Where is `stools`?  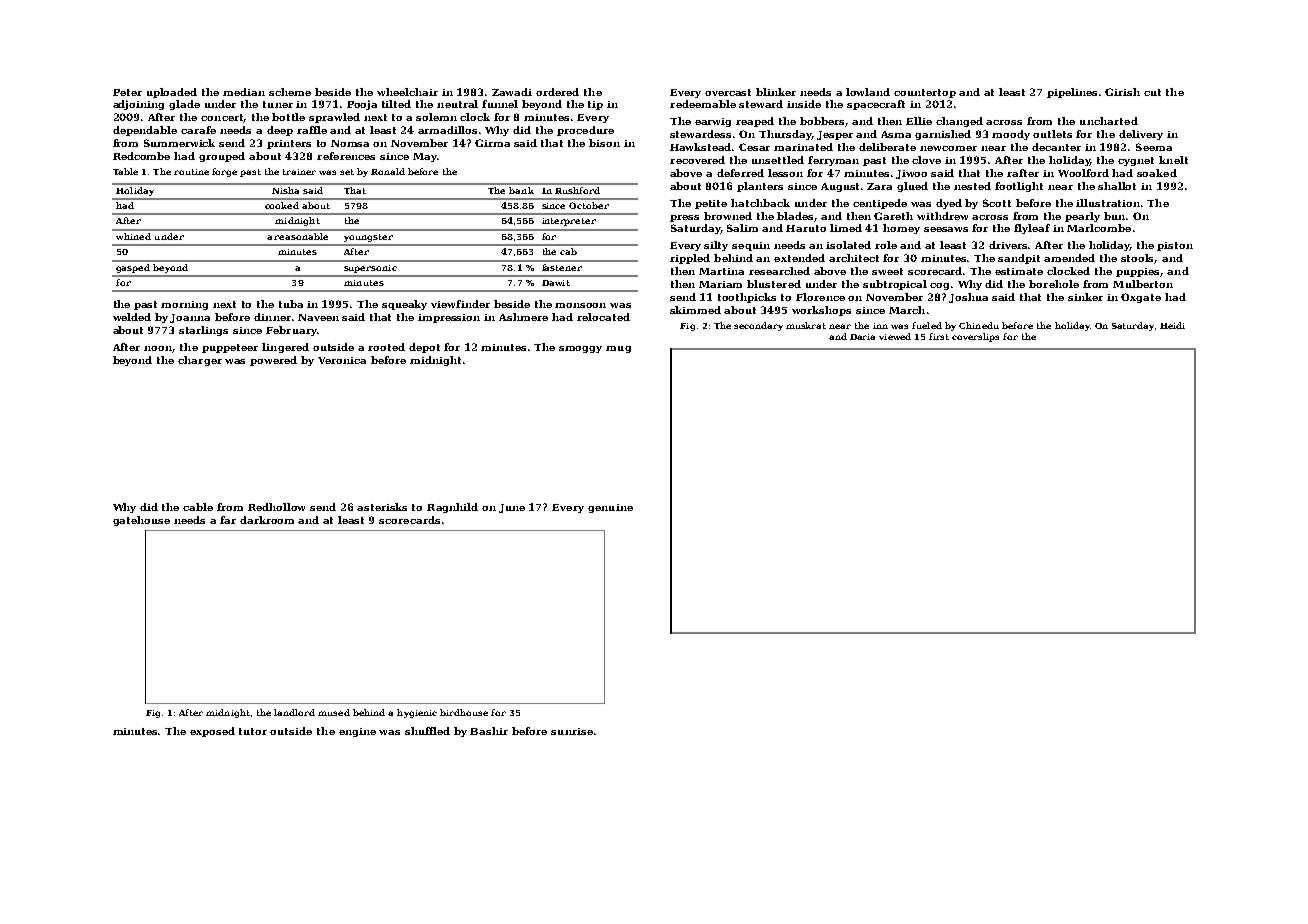
stools is located at coordinates (1138, 259).
